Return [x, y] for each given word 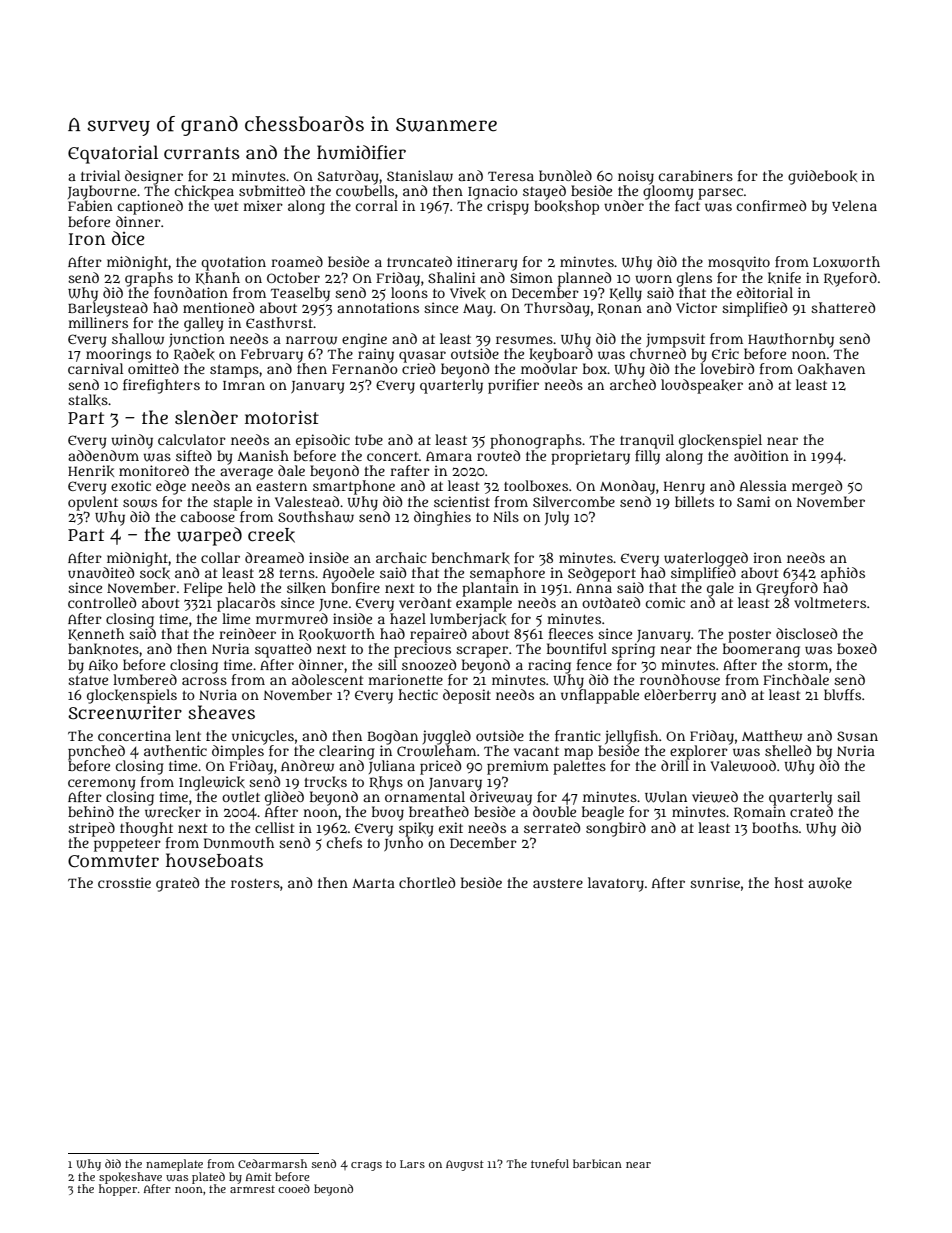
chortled [427, 882]
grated [177, 884]
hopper [118, 1190]
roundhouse [680, 679]
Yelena [854, 205]
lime [236, 618]
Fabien [90, 205]
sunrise [715, 882]
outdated [611, 602]
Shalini [451, 277]
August [465, 1165]
